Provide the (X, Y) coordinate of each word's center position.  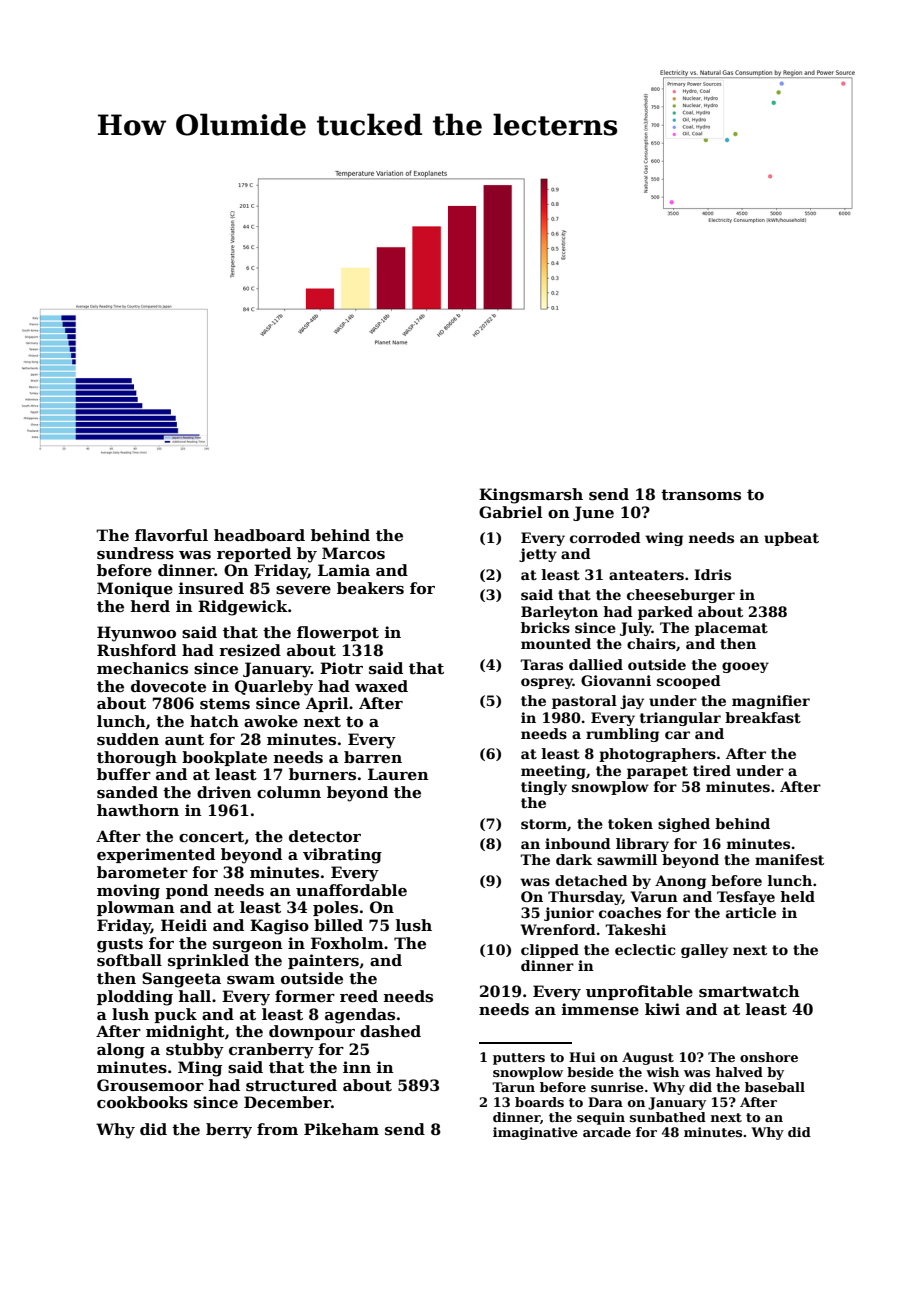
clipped (550, 951)
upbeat (791, 539)
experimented (156, 855)
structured (291, 1085)
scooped (689, 682)
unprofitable (639, 992)
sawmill (627, 859)
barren (373, 757)
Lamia (344, 570)
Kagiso (279, 927)
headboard (259, 535)
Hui (582, 1057)
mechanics (142, 668)
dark (574, 859)
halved (739, 1072)
